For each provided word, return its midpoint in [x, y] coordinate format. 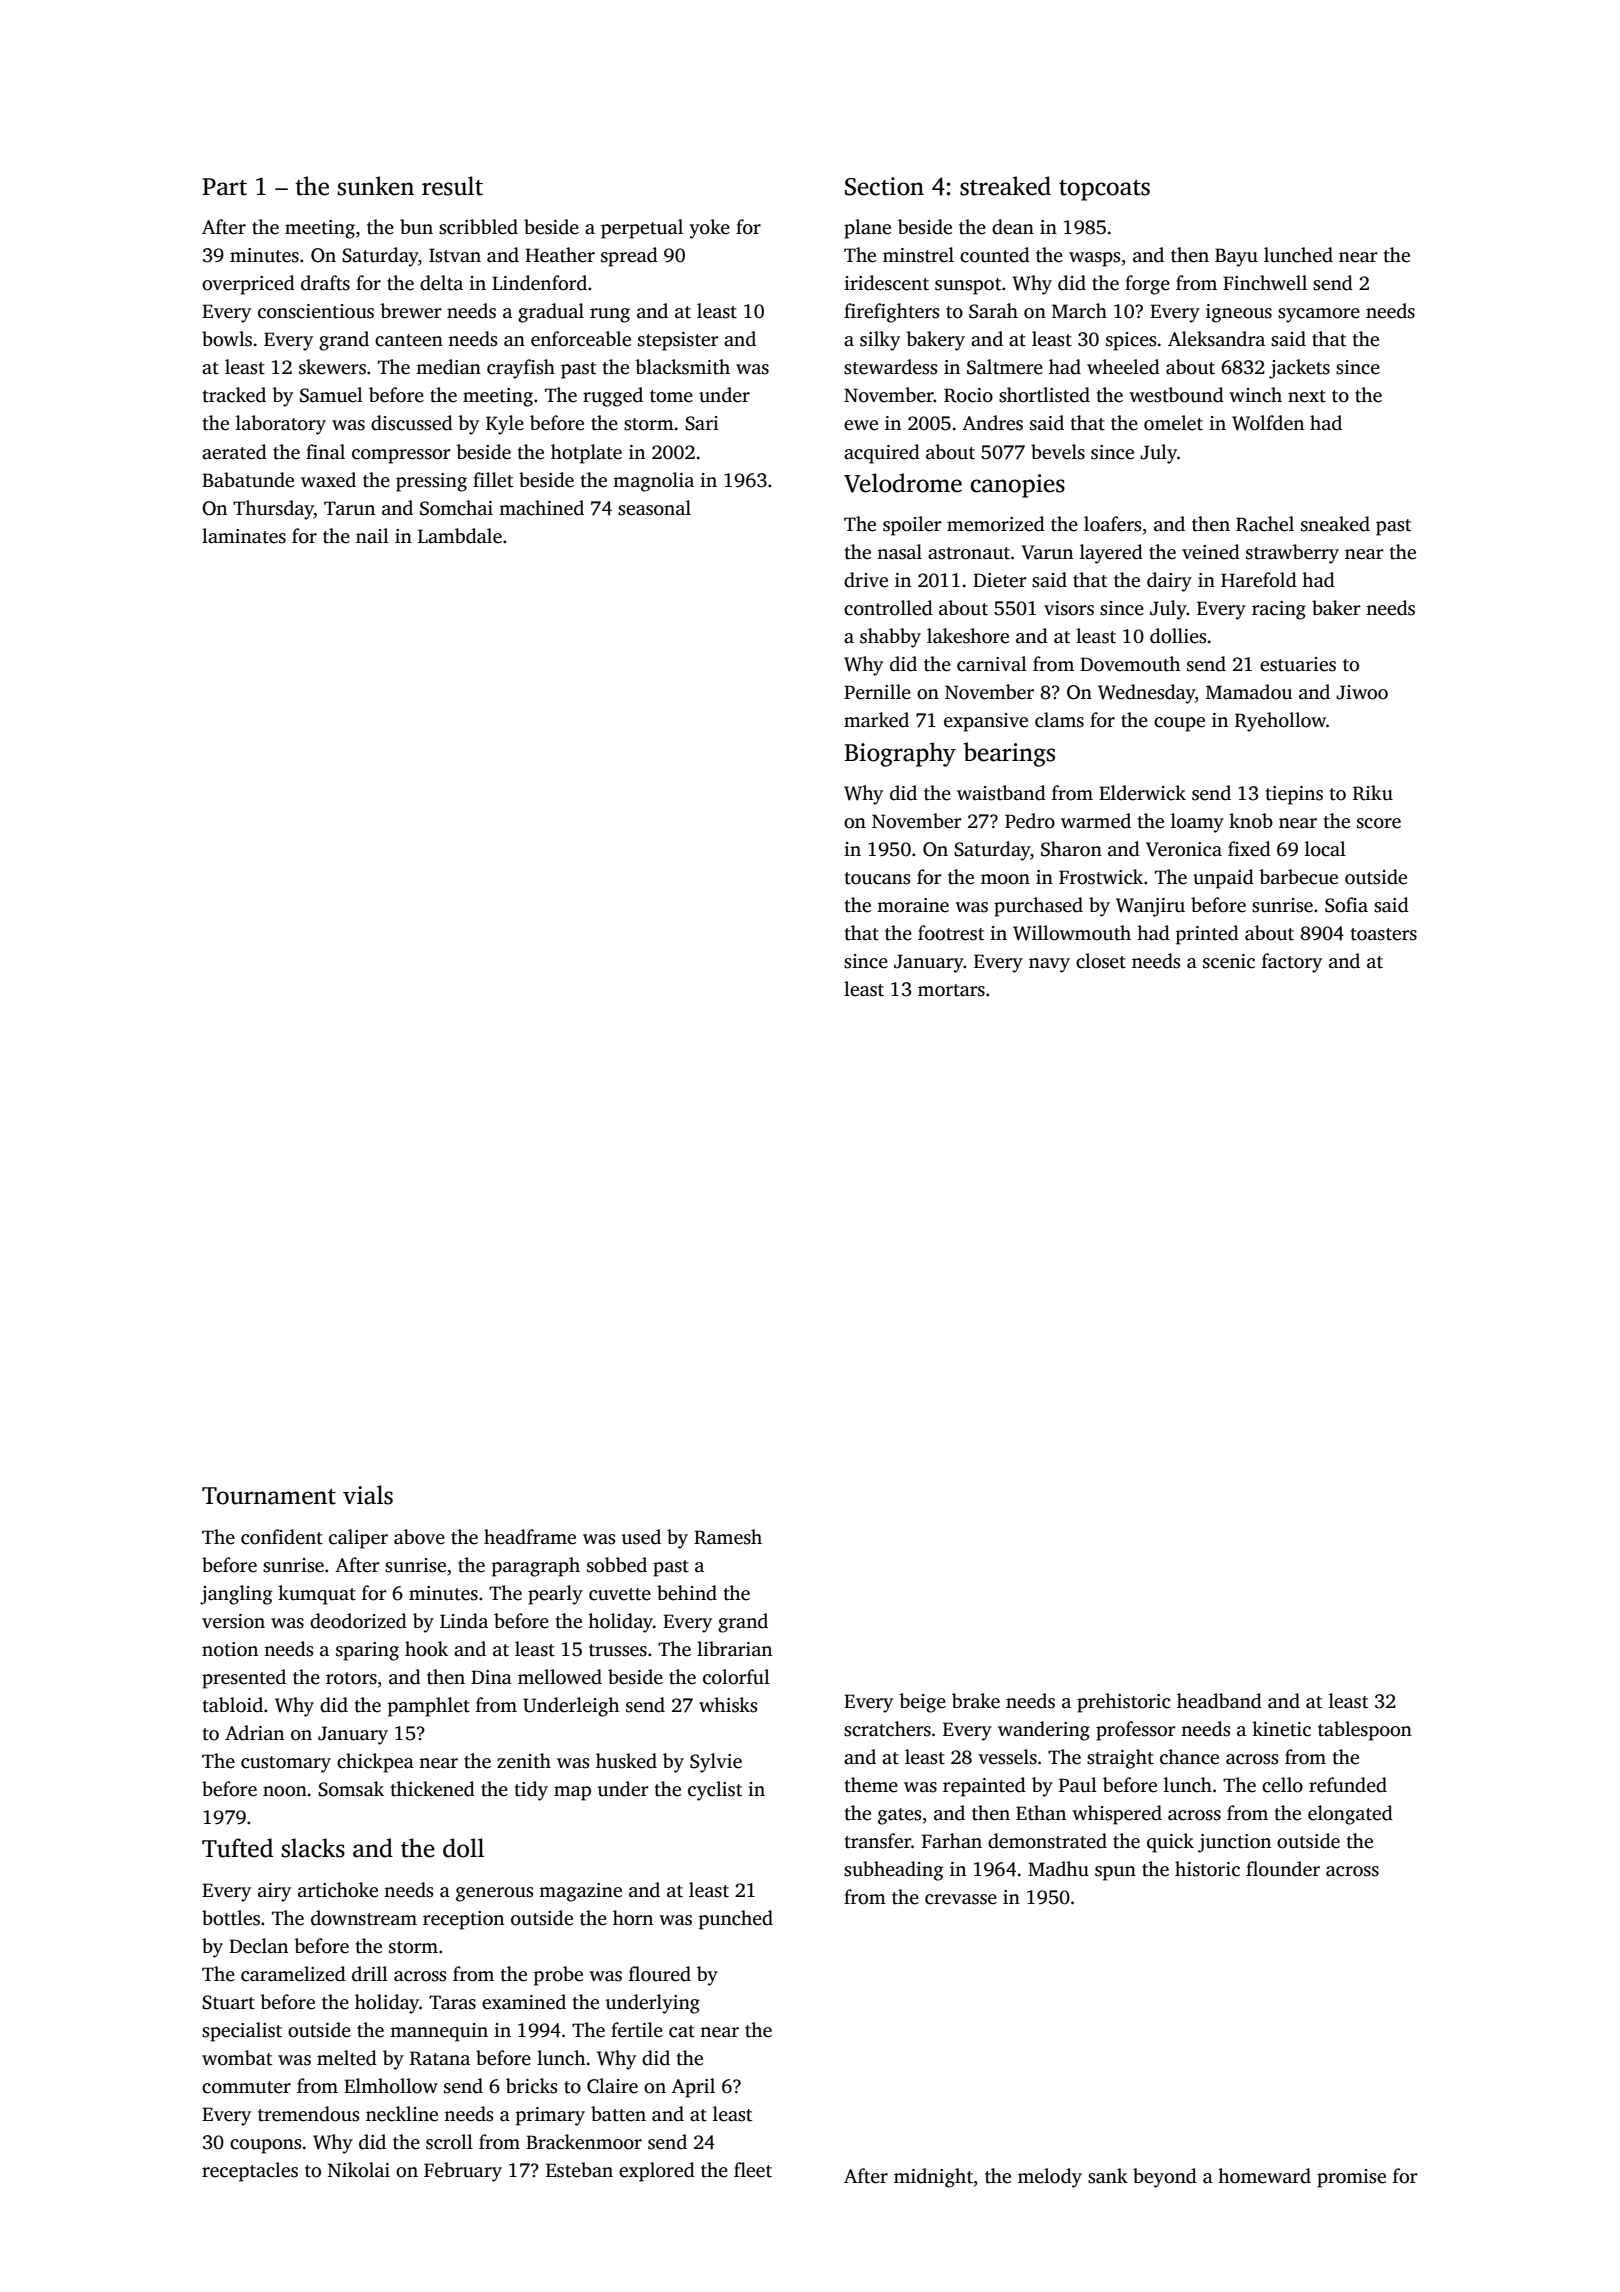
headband [1219, 1701]
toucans [877, 878]
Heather [560, 255]
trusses [618, 1650]
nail [372, 536]
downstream [364, 1918]
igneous [1239, 313]
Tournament [269, 1496]
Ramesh [728, 1537]
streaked [1005, 186]
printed [1207, 935]
